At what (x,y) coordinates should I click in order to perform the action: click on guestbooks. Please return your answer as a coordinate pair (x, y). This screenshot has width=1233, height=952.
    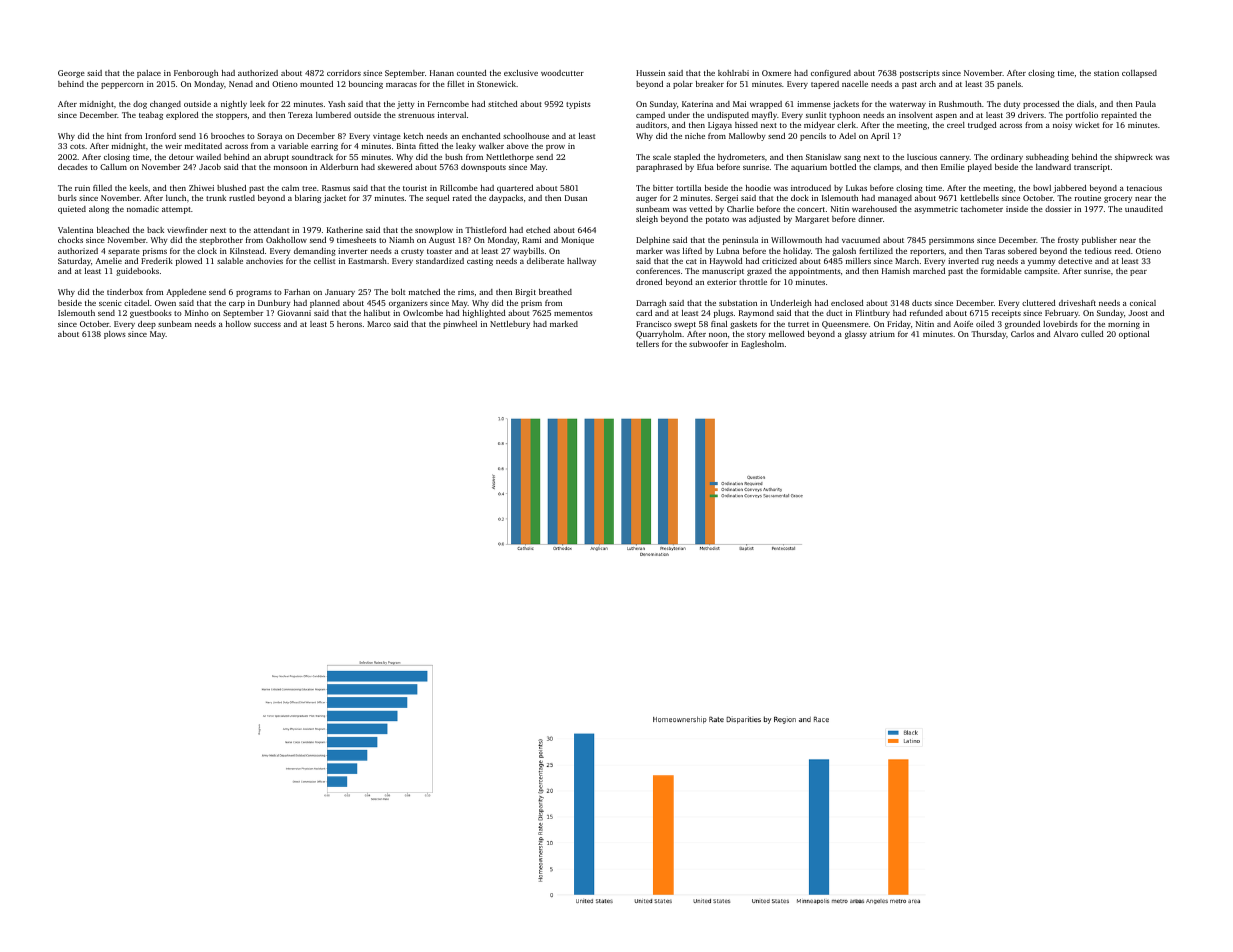
    Looking at the image, I should click on (151, 314).
